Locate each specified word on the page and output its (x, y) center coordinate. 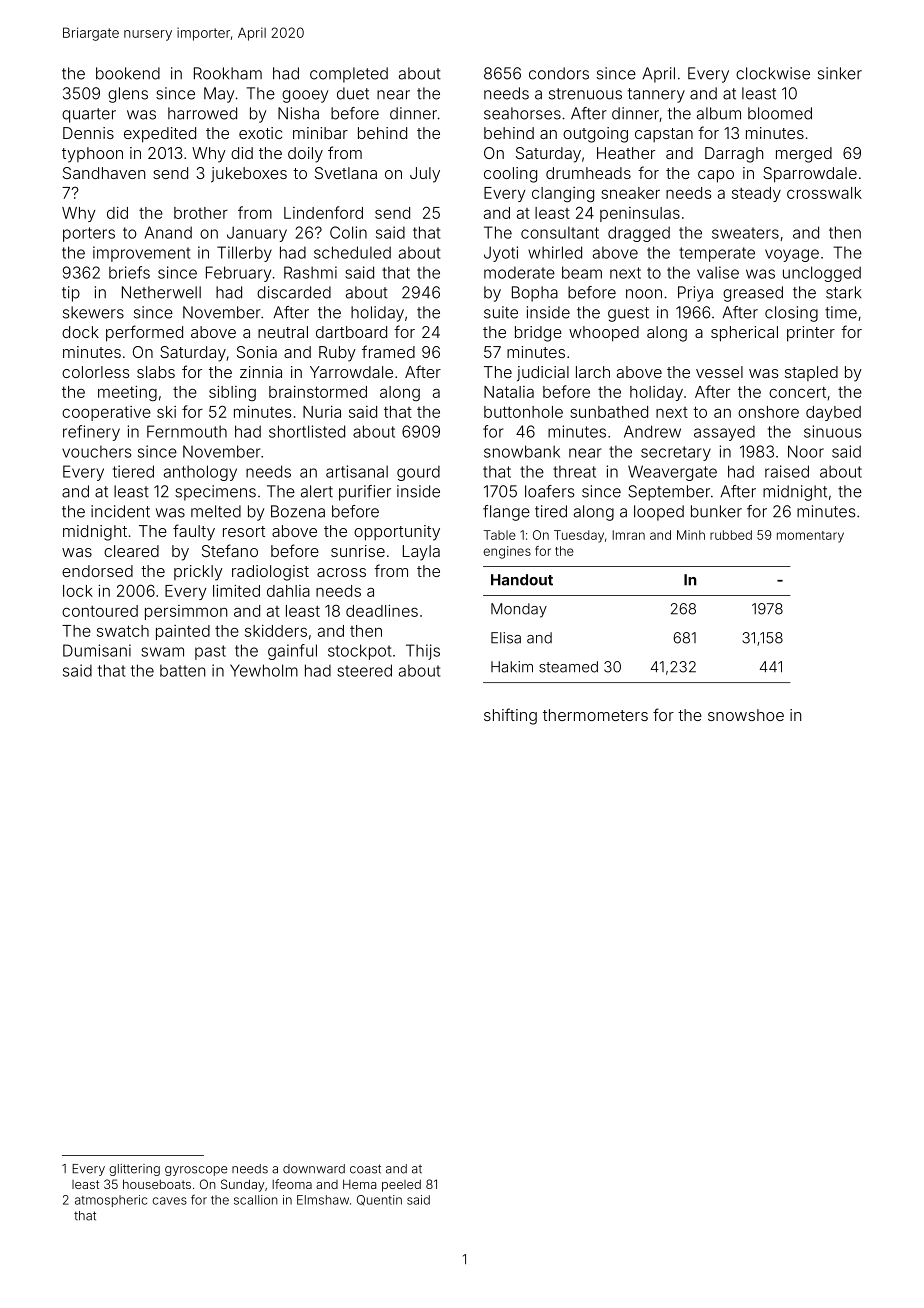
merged (804, 155)
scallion (256, 1200)
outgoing (595, 135)
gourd (418, 473)
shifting (510, 716)
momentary (810, 537)
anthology (200, 473)
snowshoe (746, 715)
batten (182, 671)
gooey (305, 96)
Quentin (379, 1200)
